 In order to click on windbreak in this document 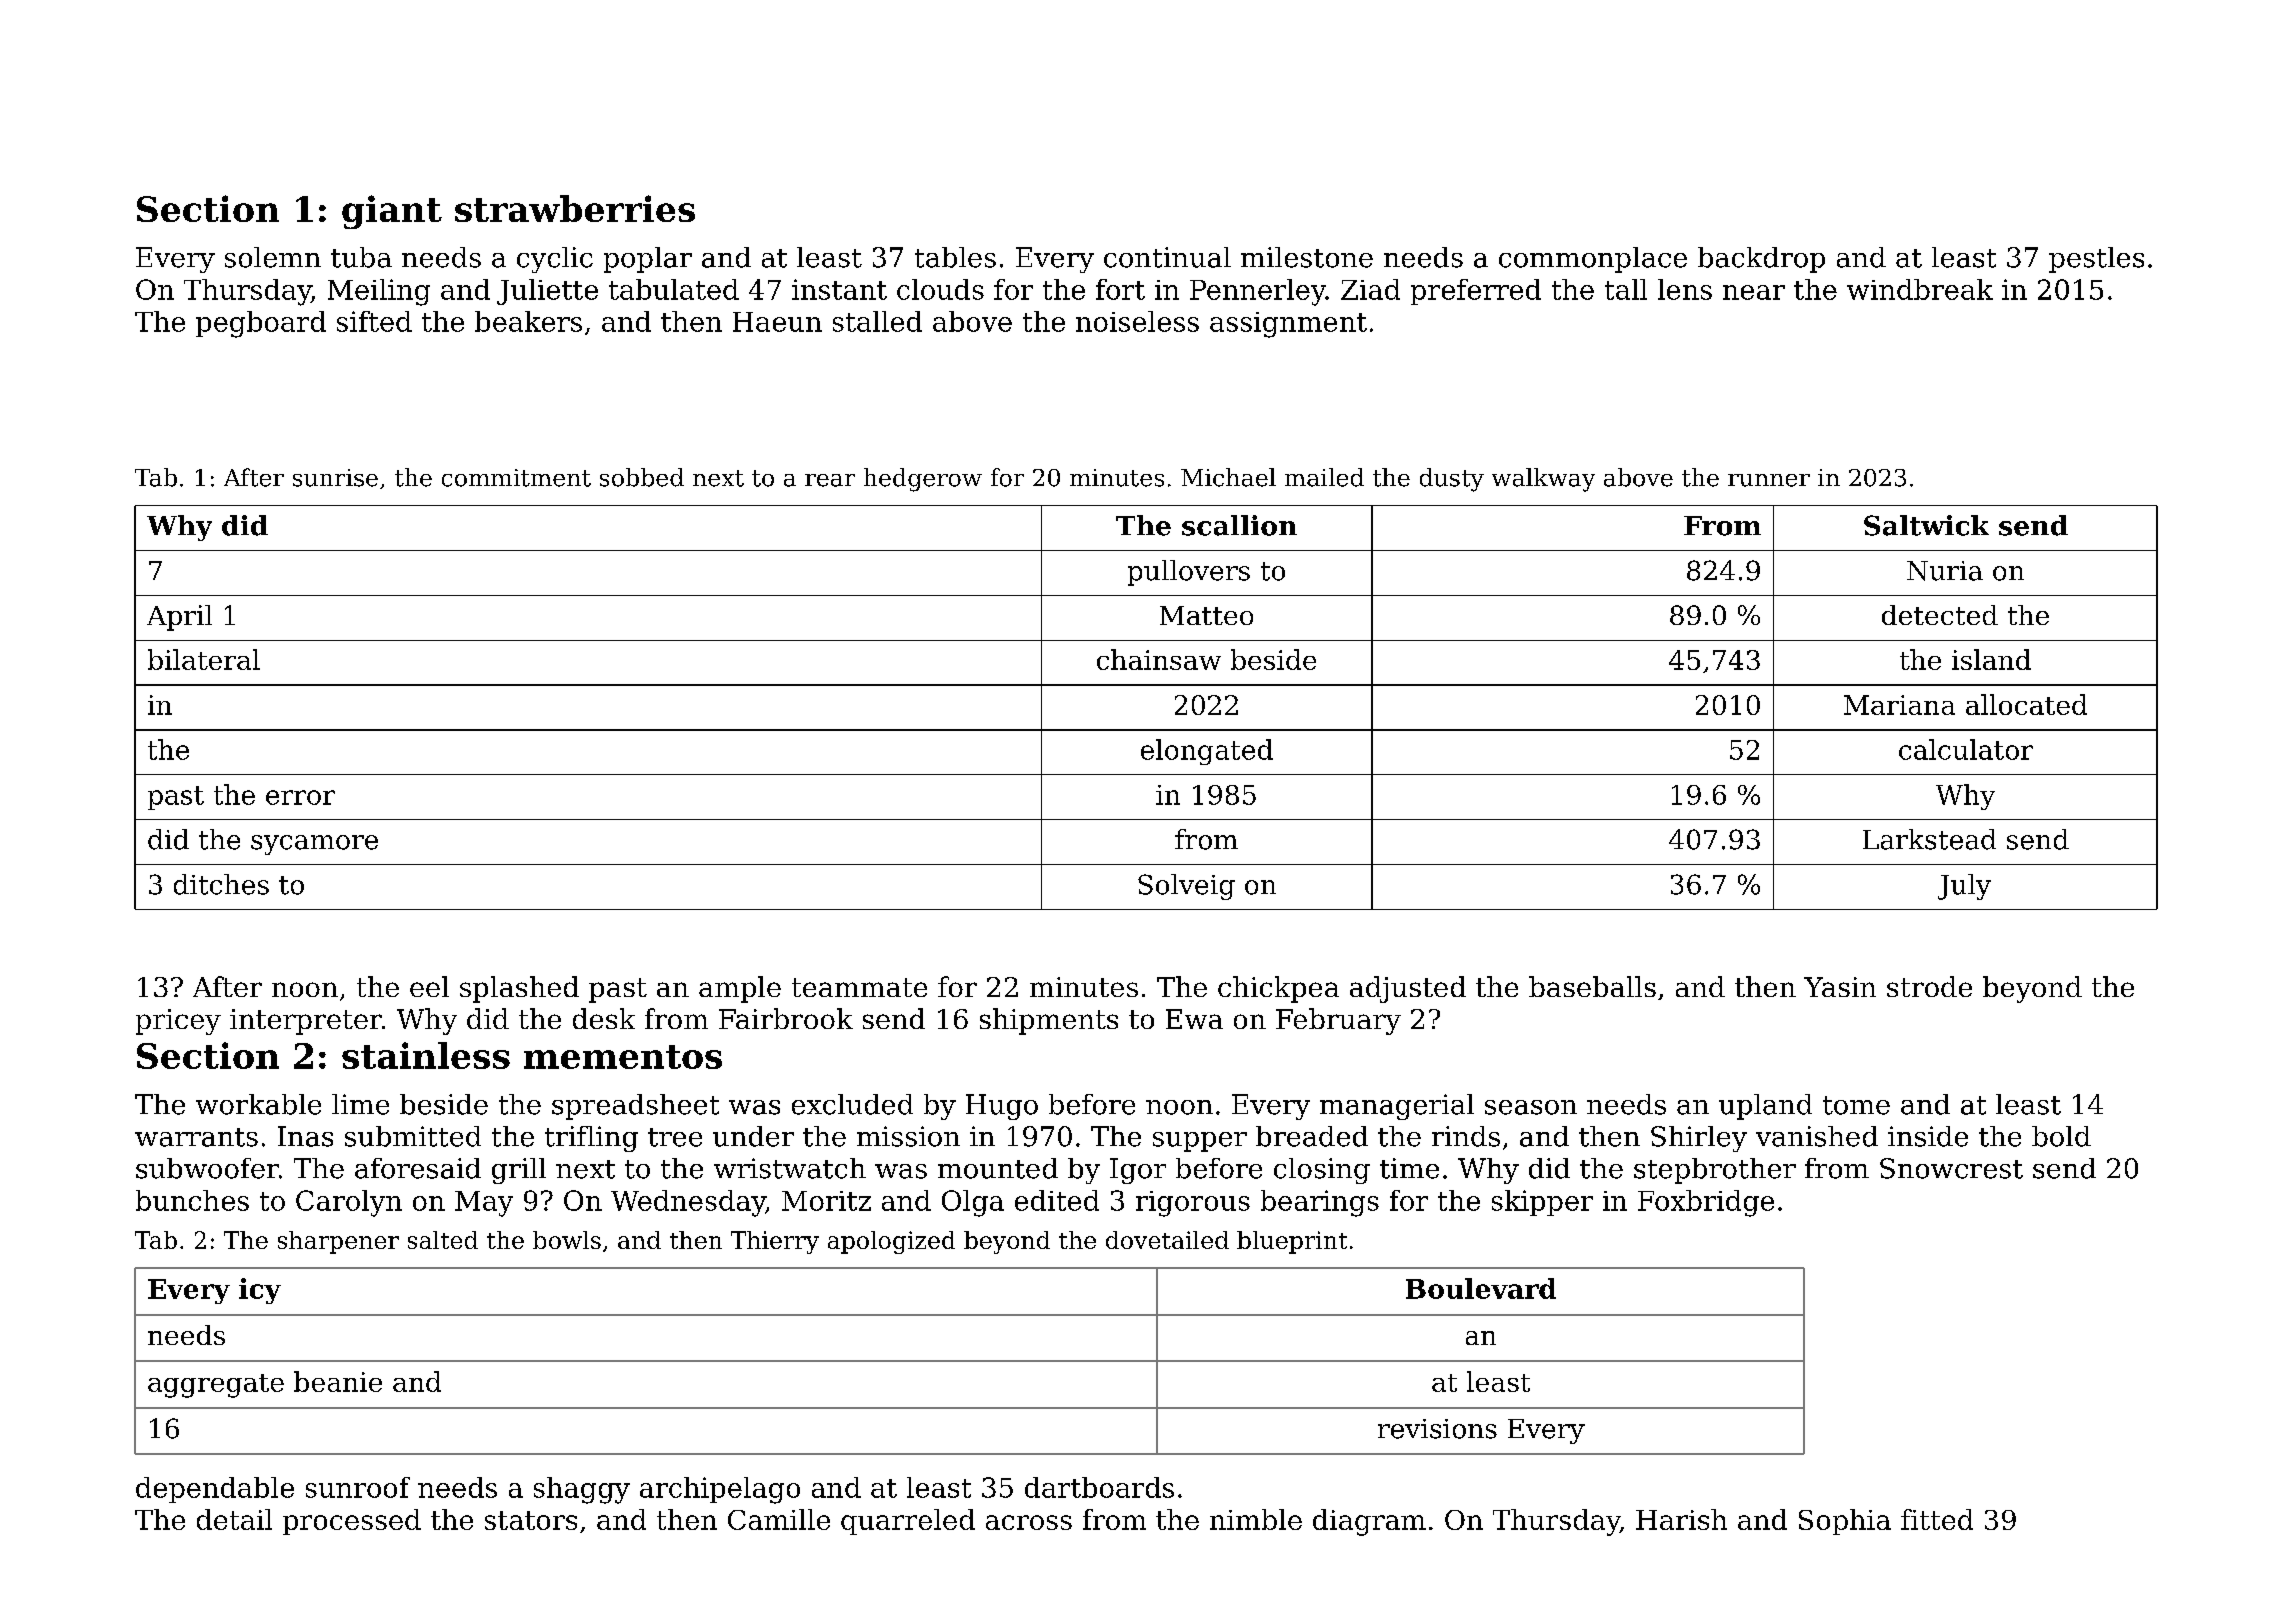, I will do `click(1920, 289)`.
